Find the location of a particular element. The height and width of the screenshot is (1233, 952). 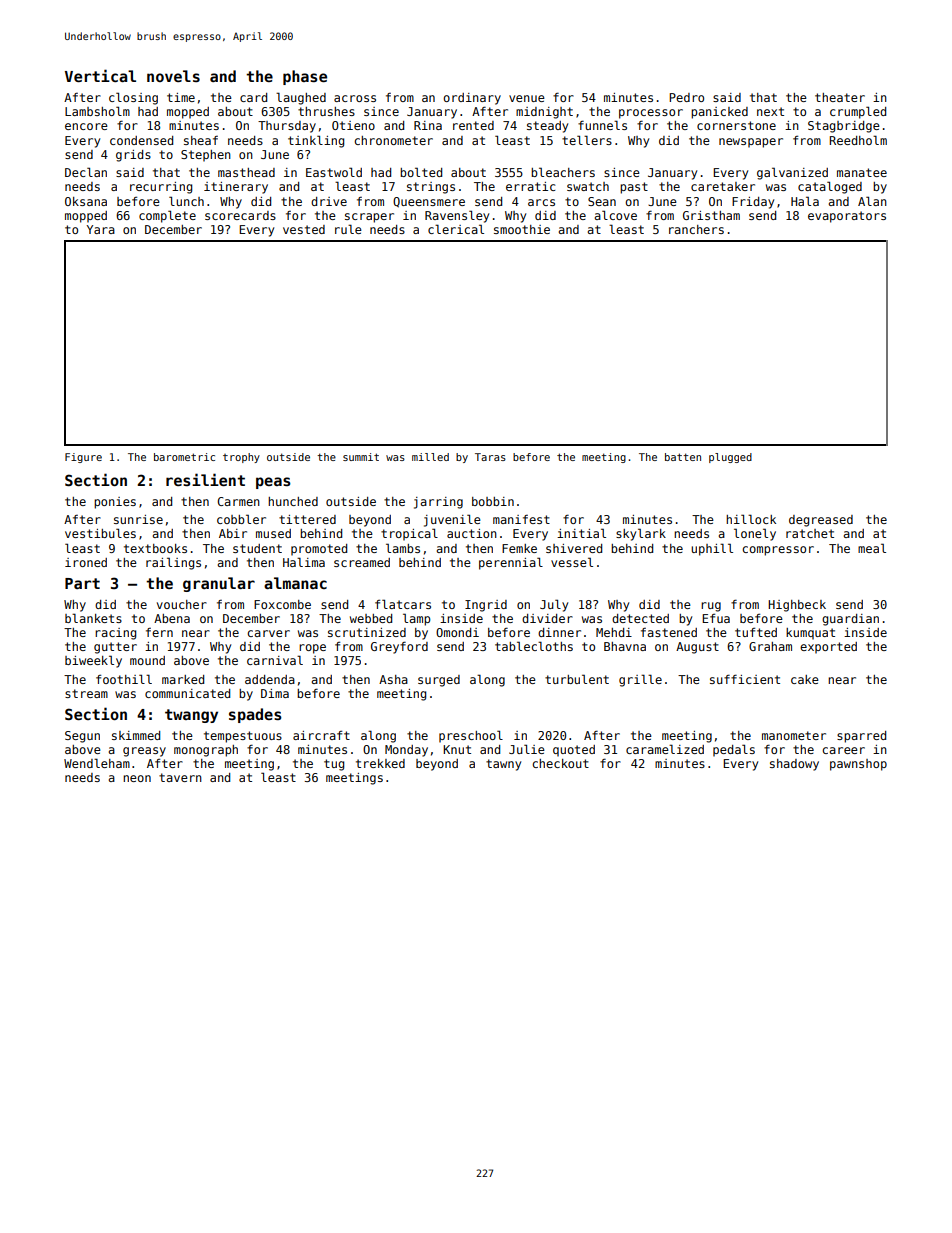

milled is located at coordinates (430, 457).
